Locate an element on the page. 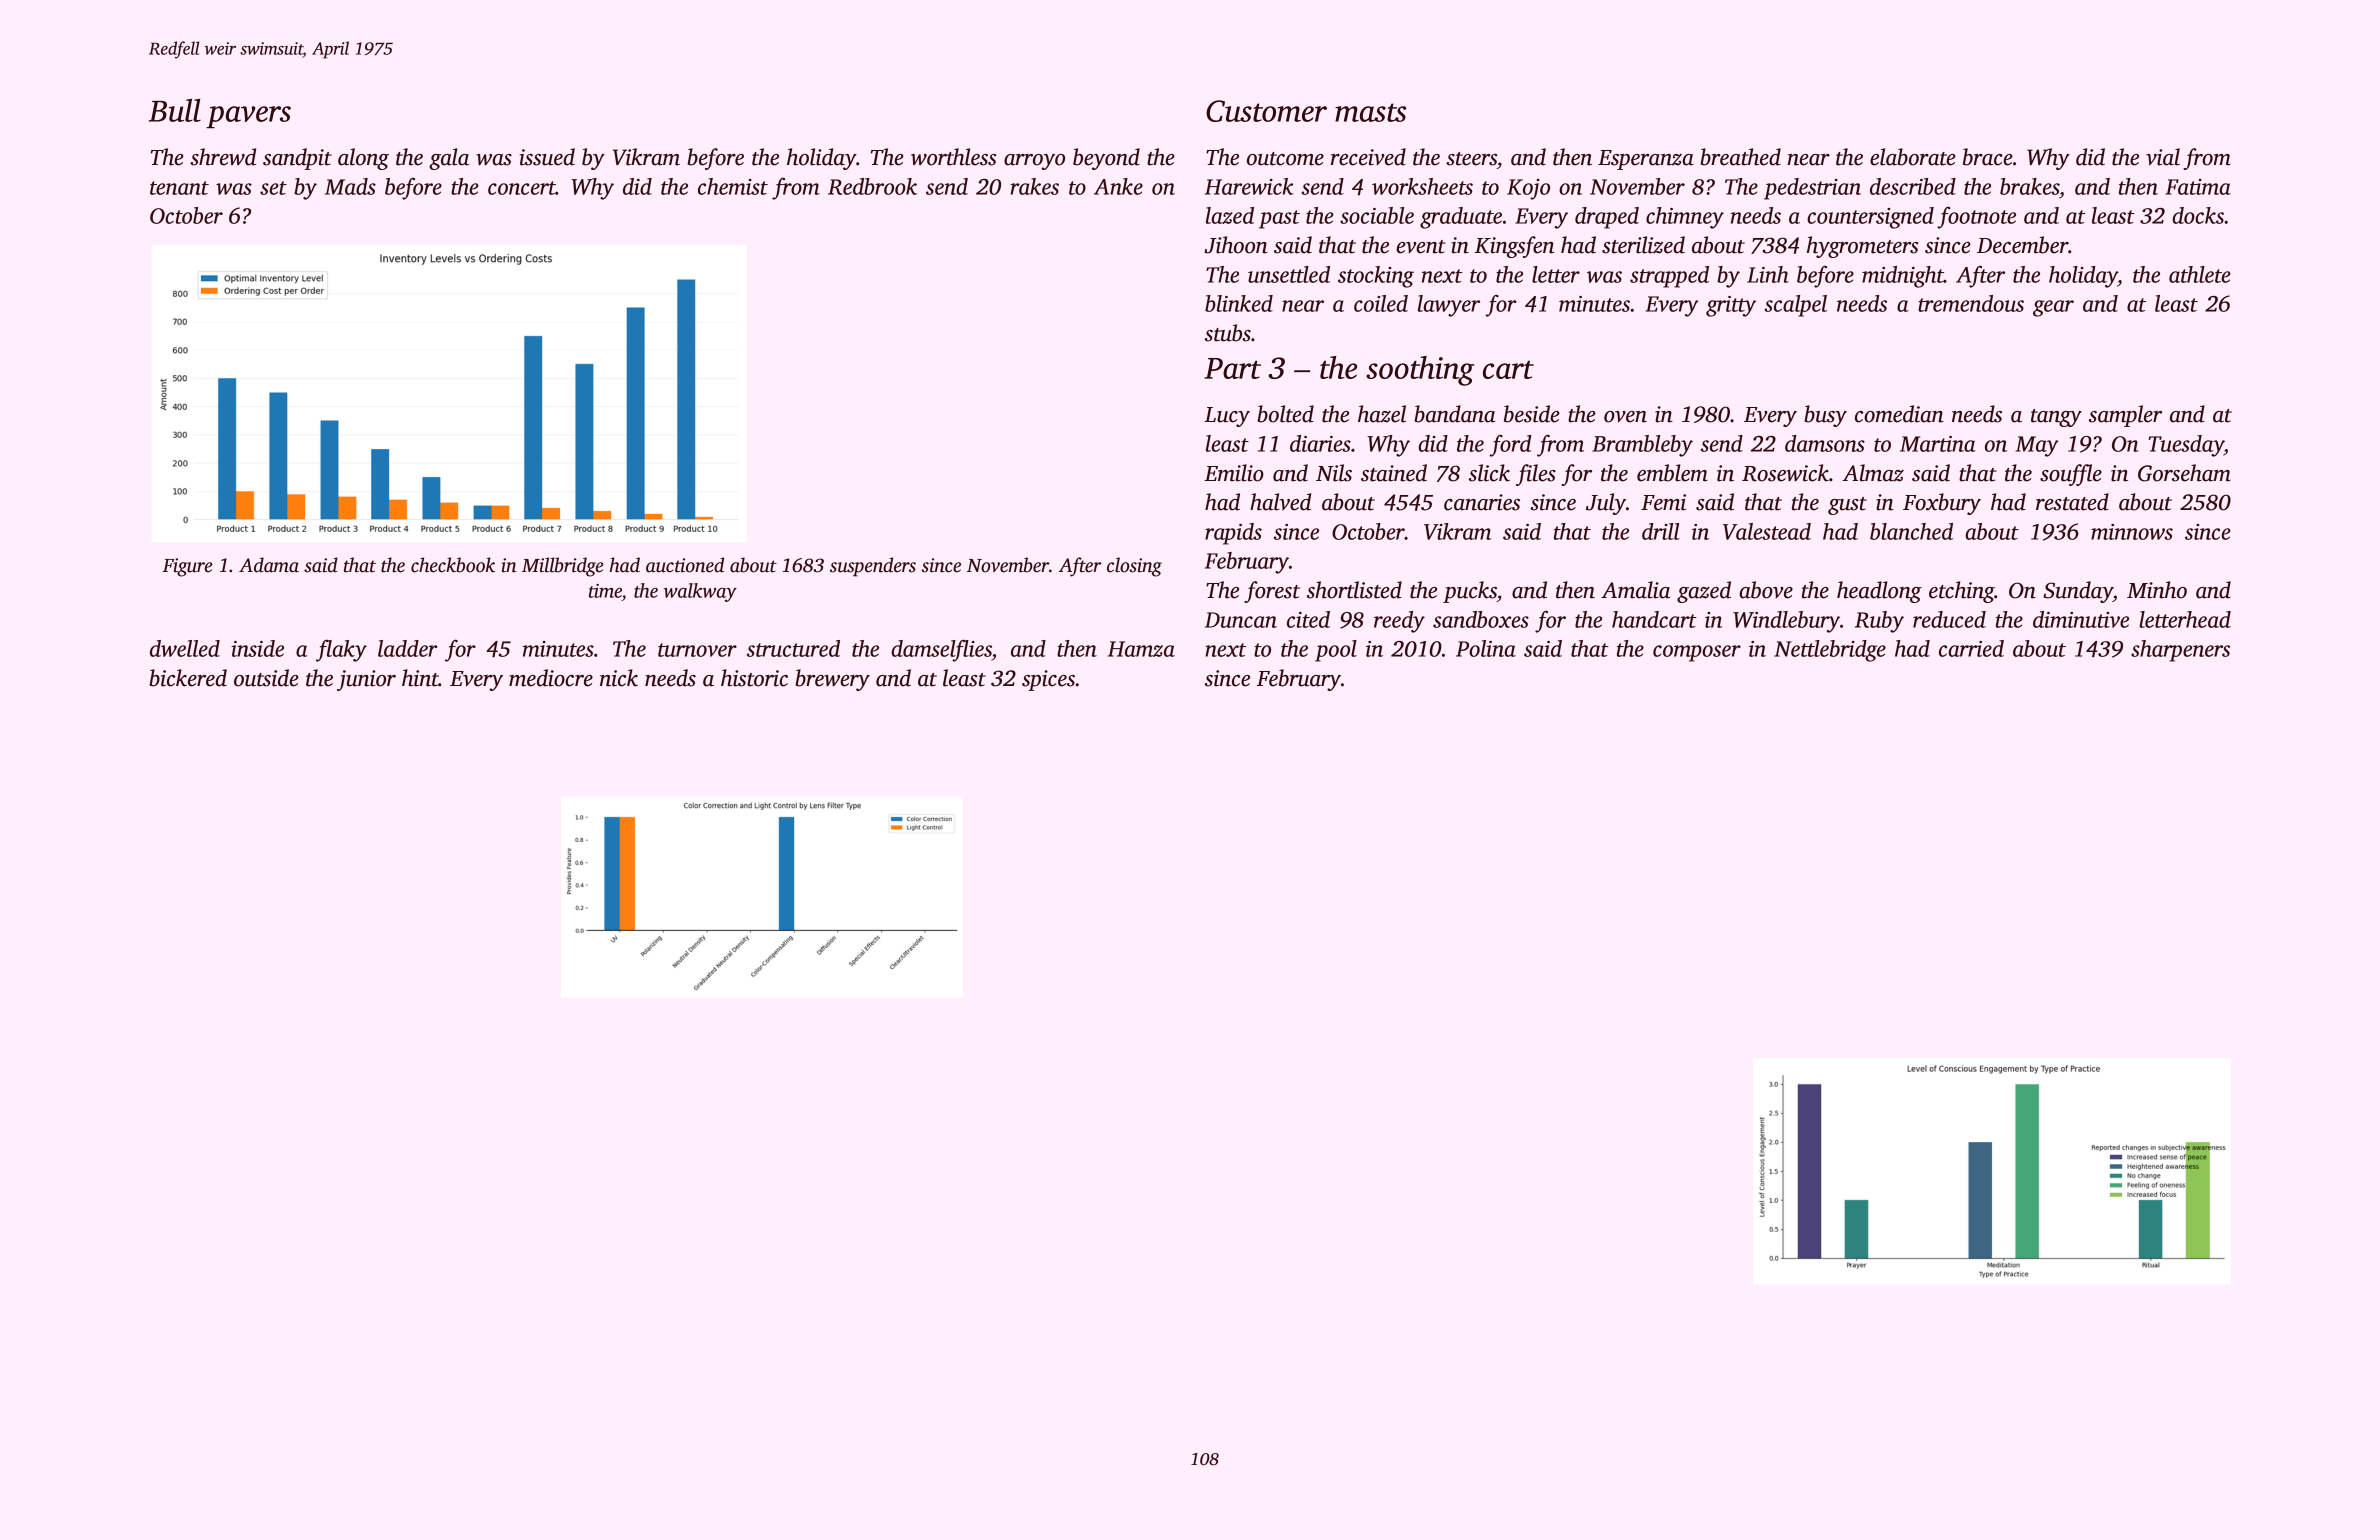 The width and height of the image is (2380, 1540). Lucy is located at coordinates (1227, 417).
